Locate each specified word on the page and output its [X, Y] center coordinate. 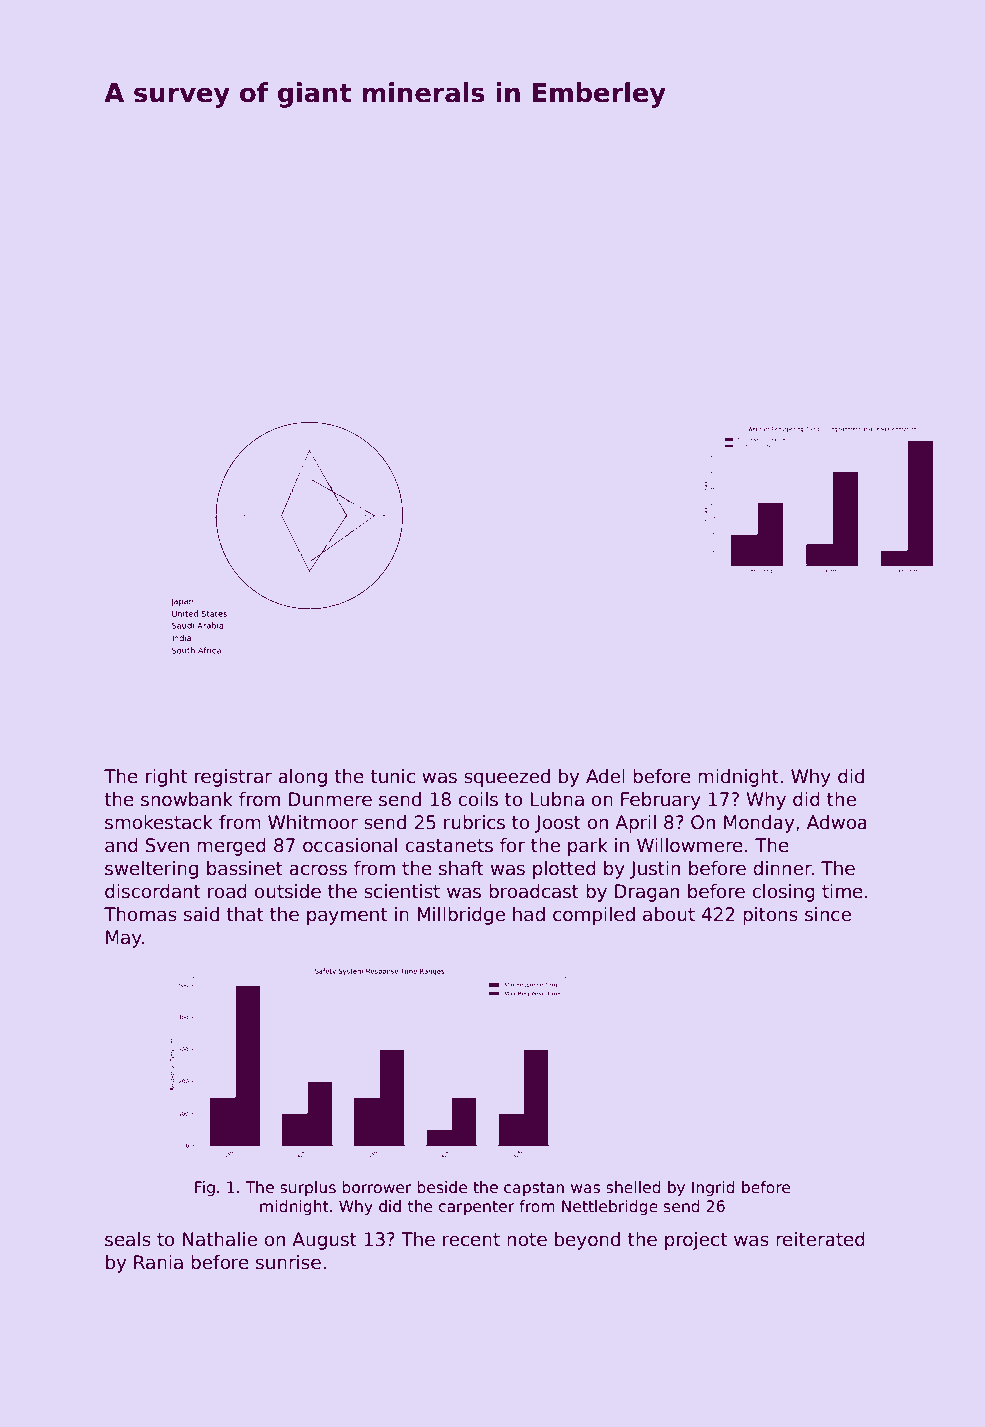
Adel [605, 776]
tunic [392, 776]
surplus [308, 1188]
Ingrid [713, 1188]
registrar [233, 778]
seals [128, 1239]
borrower [377, 1187]
